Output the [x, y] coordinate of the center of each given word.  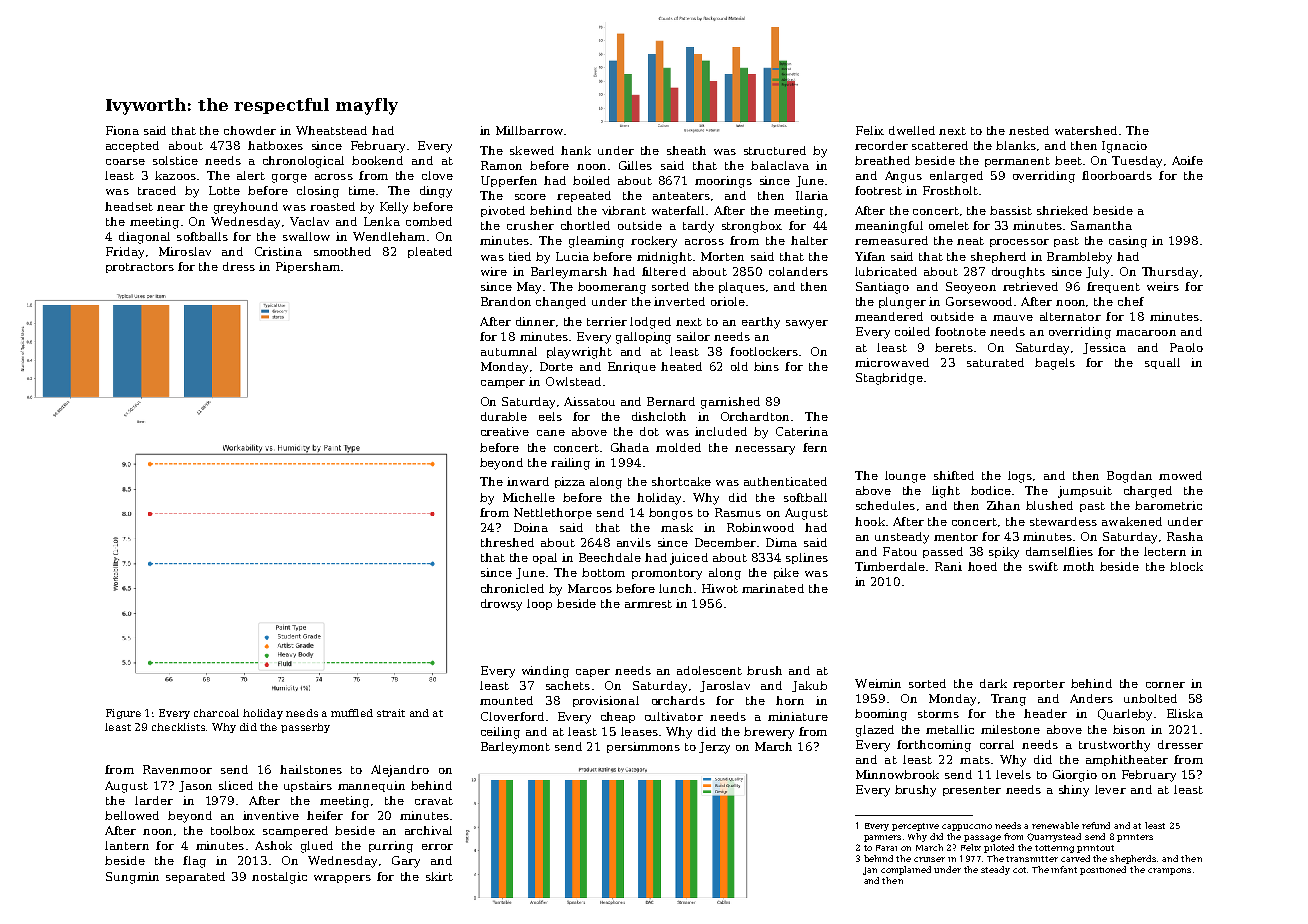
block [1186, 566]
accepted [132, 146]
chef [1131, 301]
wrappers [342, 879]
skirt [439, 876]
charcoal [216, 713]
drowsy [501, 605]
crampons [1169, 871]
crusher [530, 225]
